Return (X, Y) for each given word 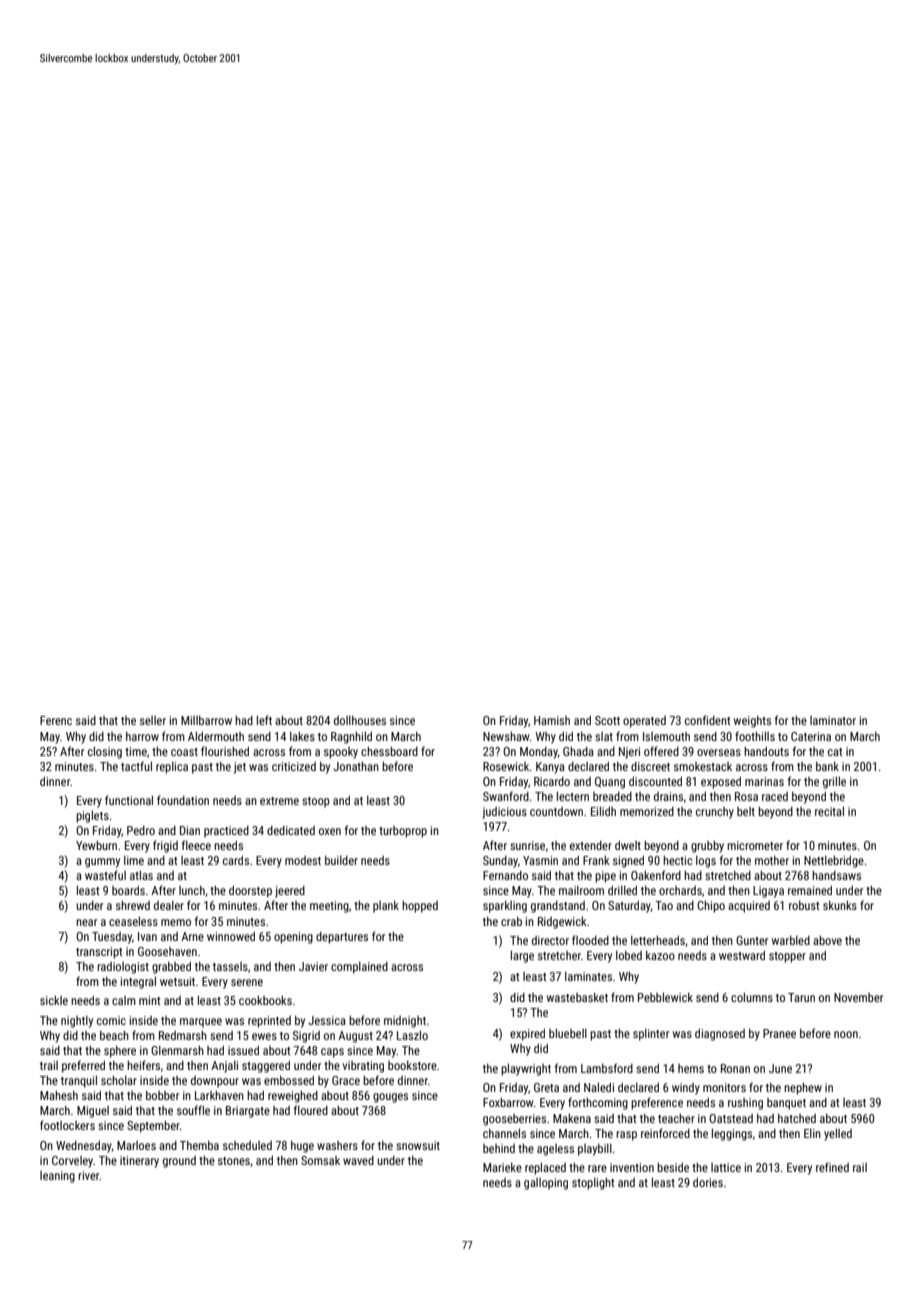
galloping (546, 1184)
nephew (803, 1088)
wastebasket (577, 997)
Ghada (578, 751)
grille (834, 782)
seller (153, 720)
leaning (57, 1177)
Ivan (147, 936)
